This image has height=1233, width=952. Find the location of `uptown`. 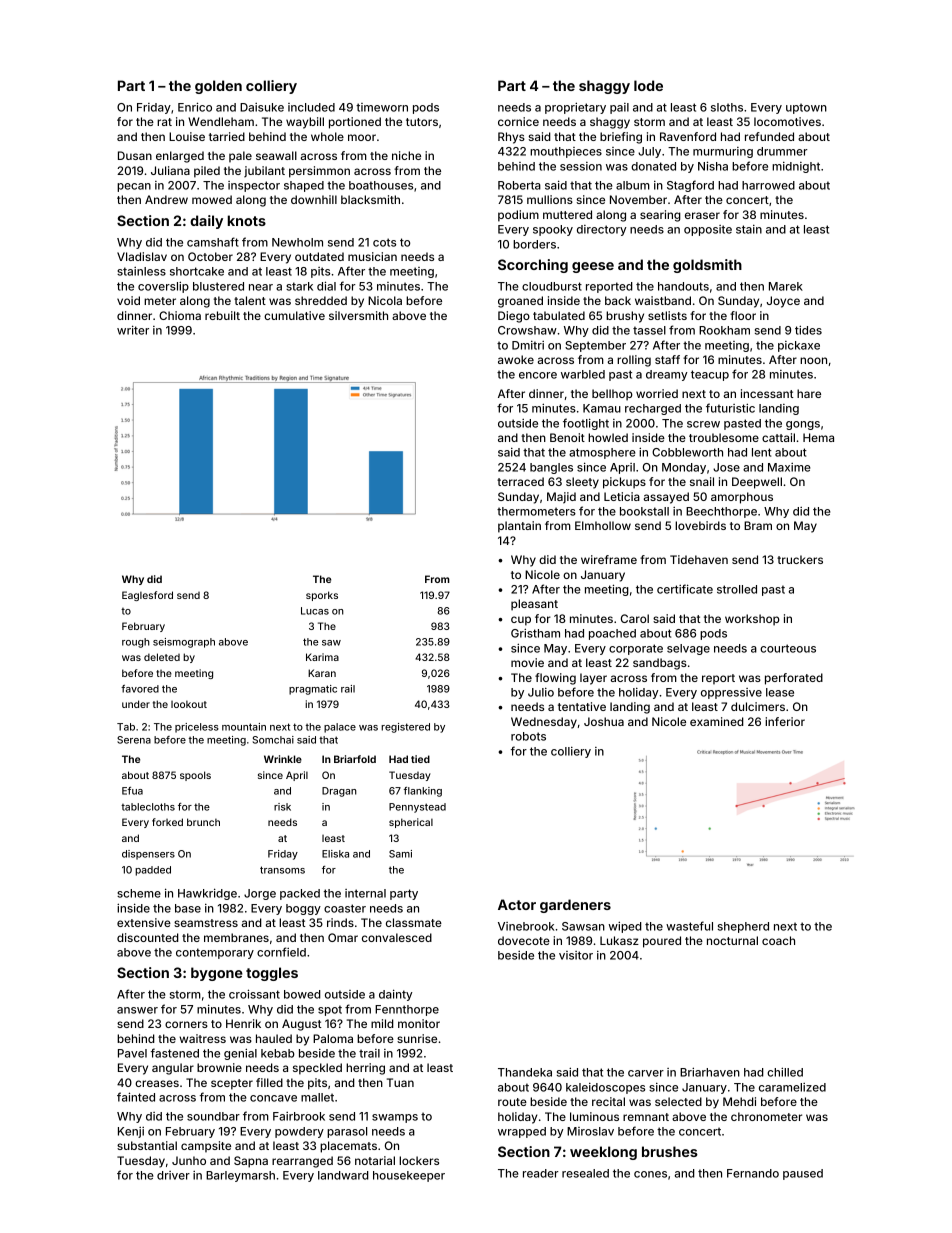

uptown is located at coordinates (806, 108).
